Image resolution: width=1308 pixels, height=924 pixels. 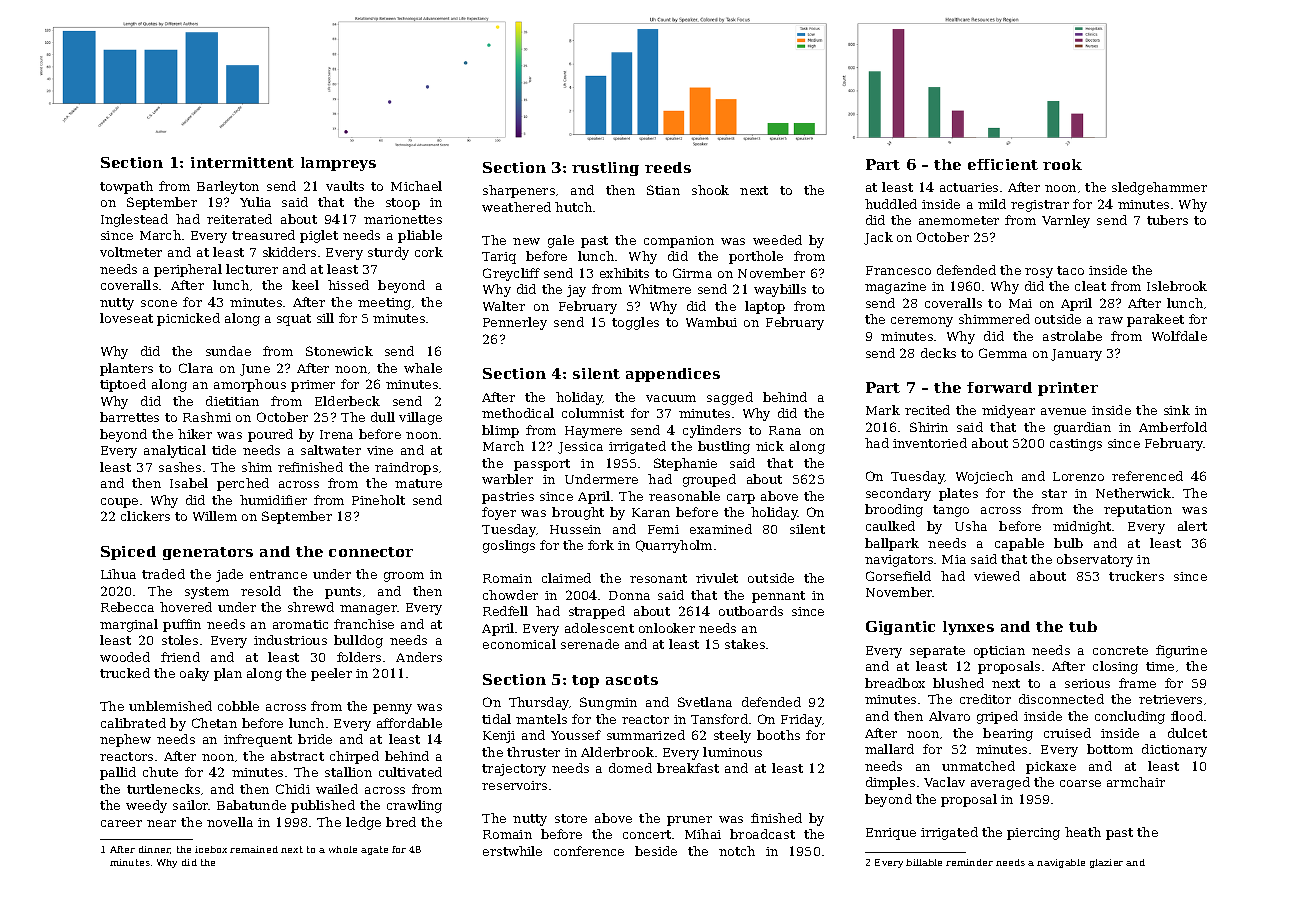 I want to click on booths, so click(x=778, y=735).
